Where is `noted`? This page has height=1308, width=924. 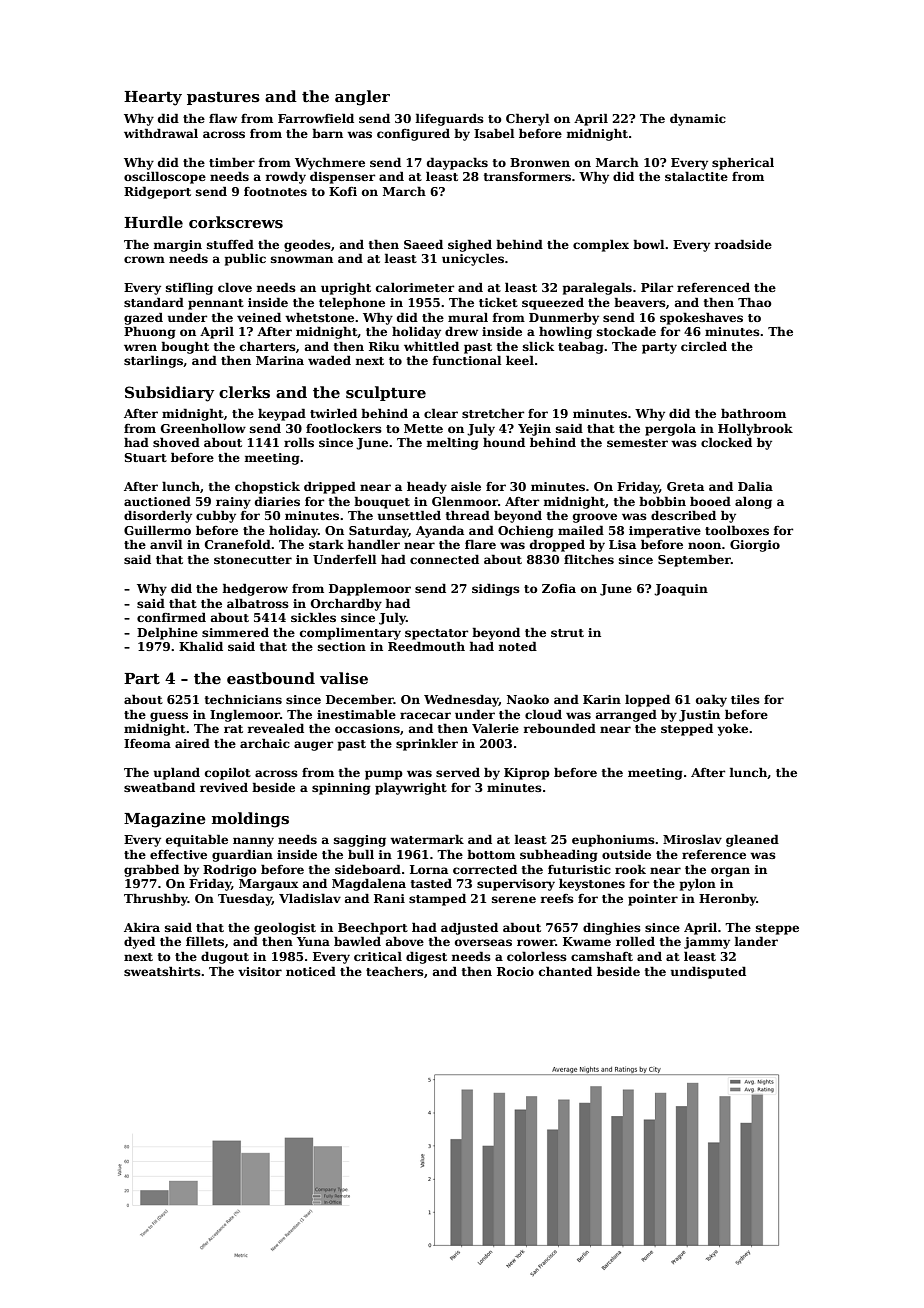
noted is located at coordinates (518, 646).
